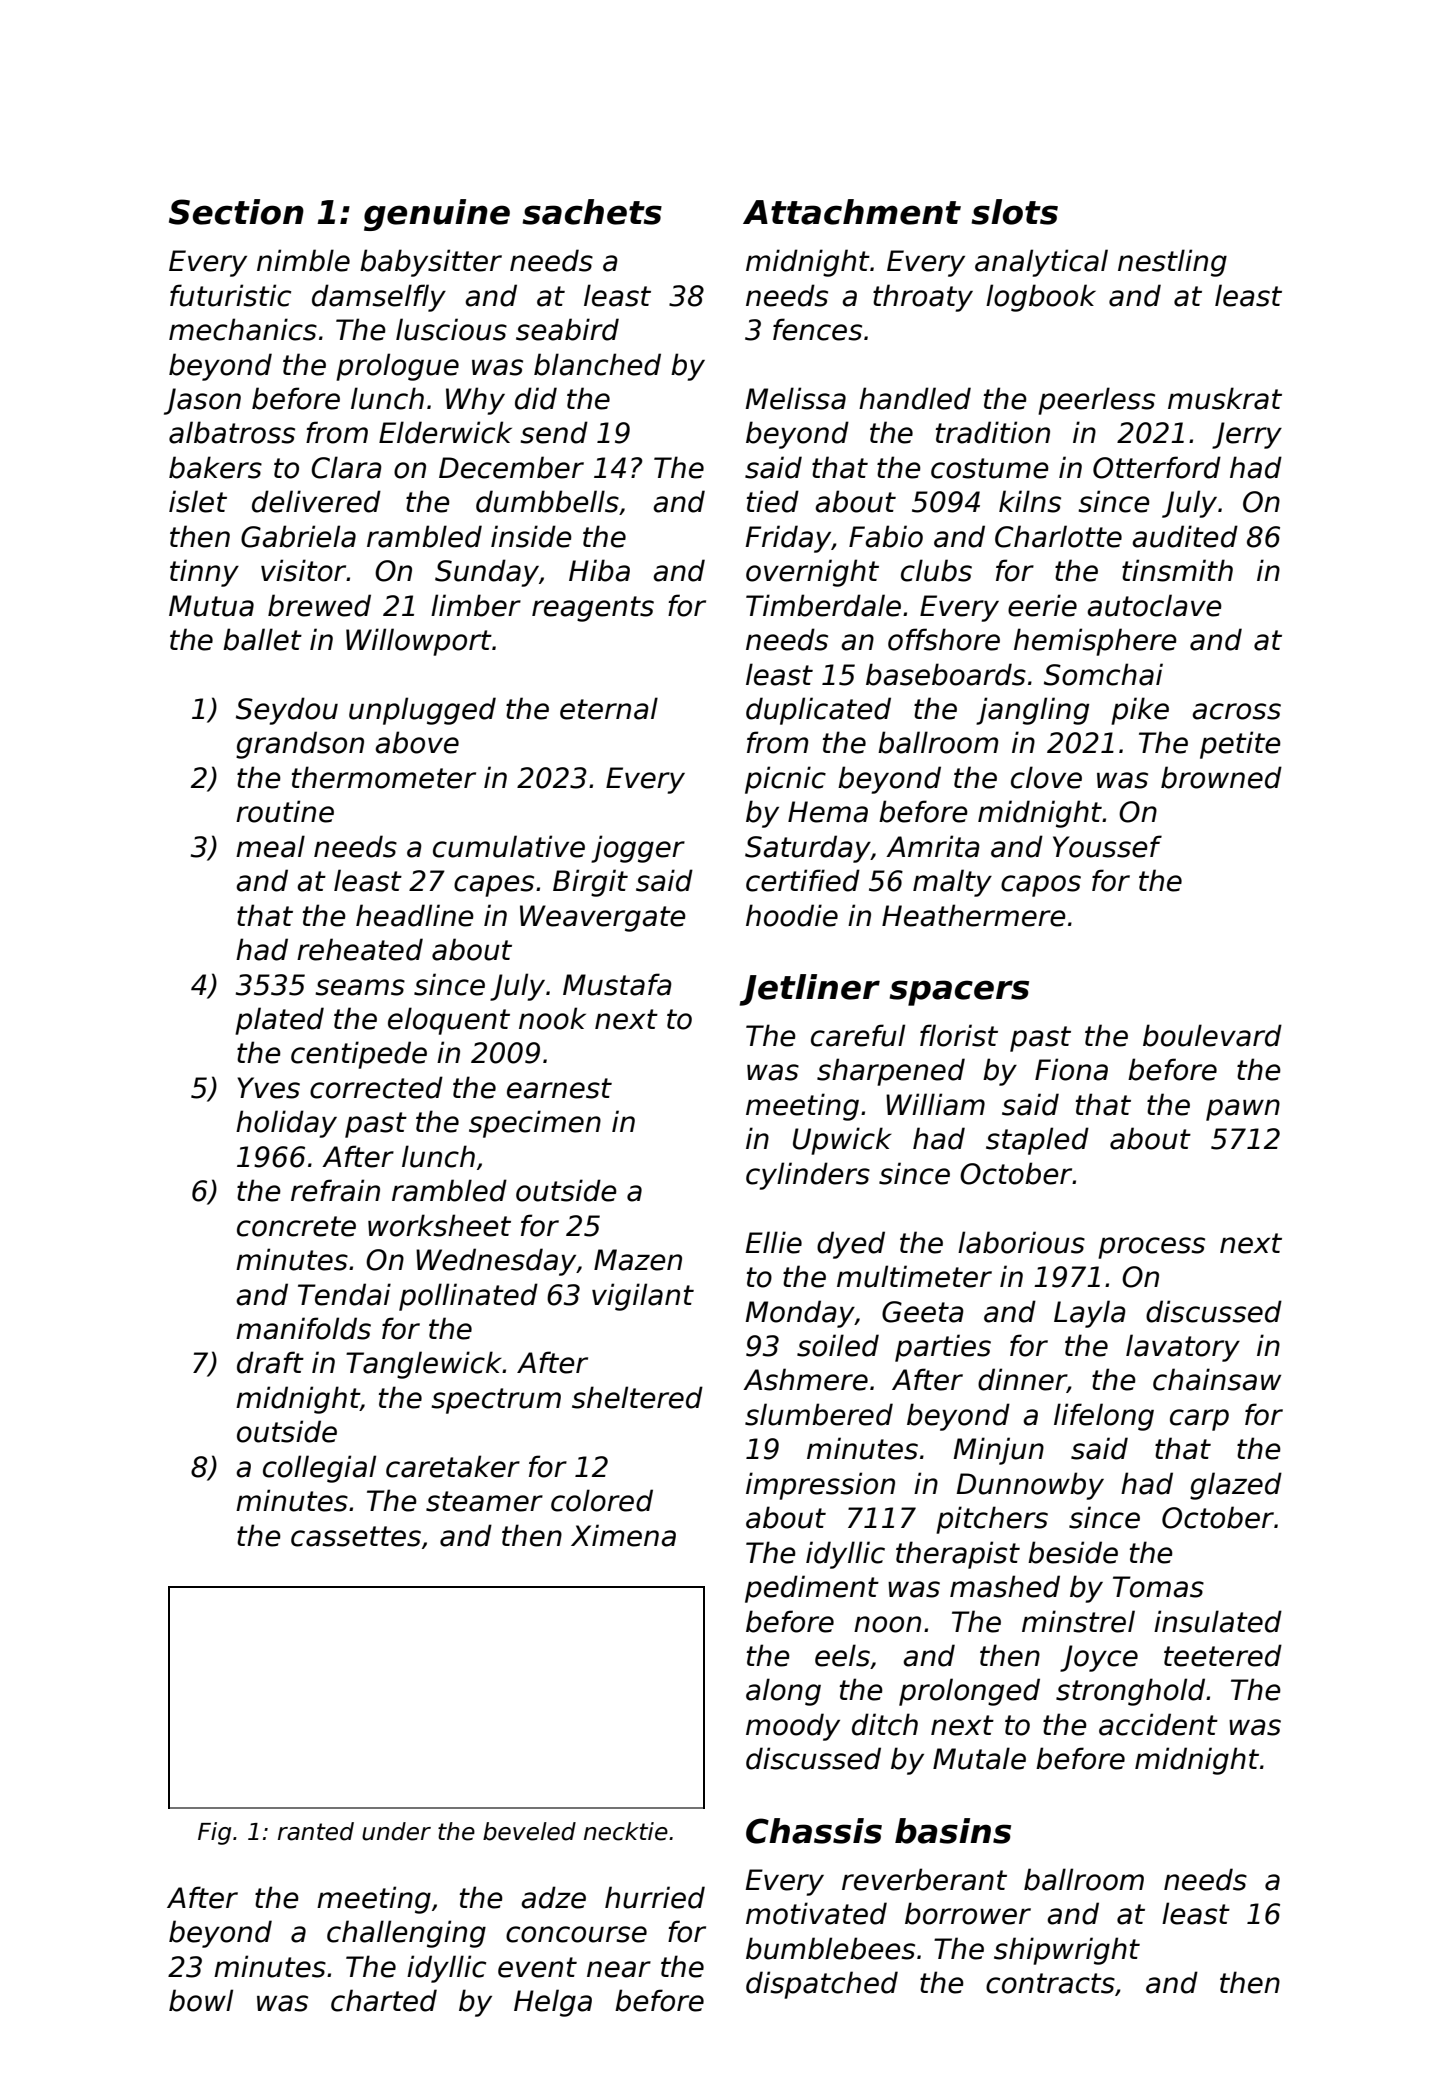 Image resolution: width=1450 pixels, height=2100 pixels. I want to click on Weavergate, so click(603, 918).
